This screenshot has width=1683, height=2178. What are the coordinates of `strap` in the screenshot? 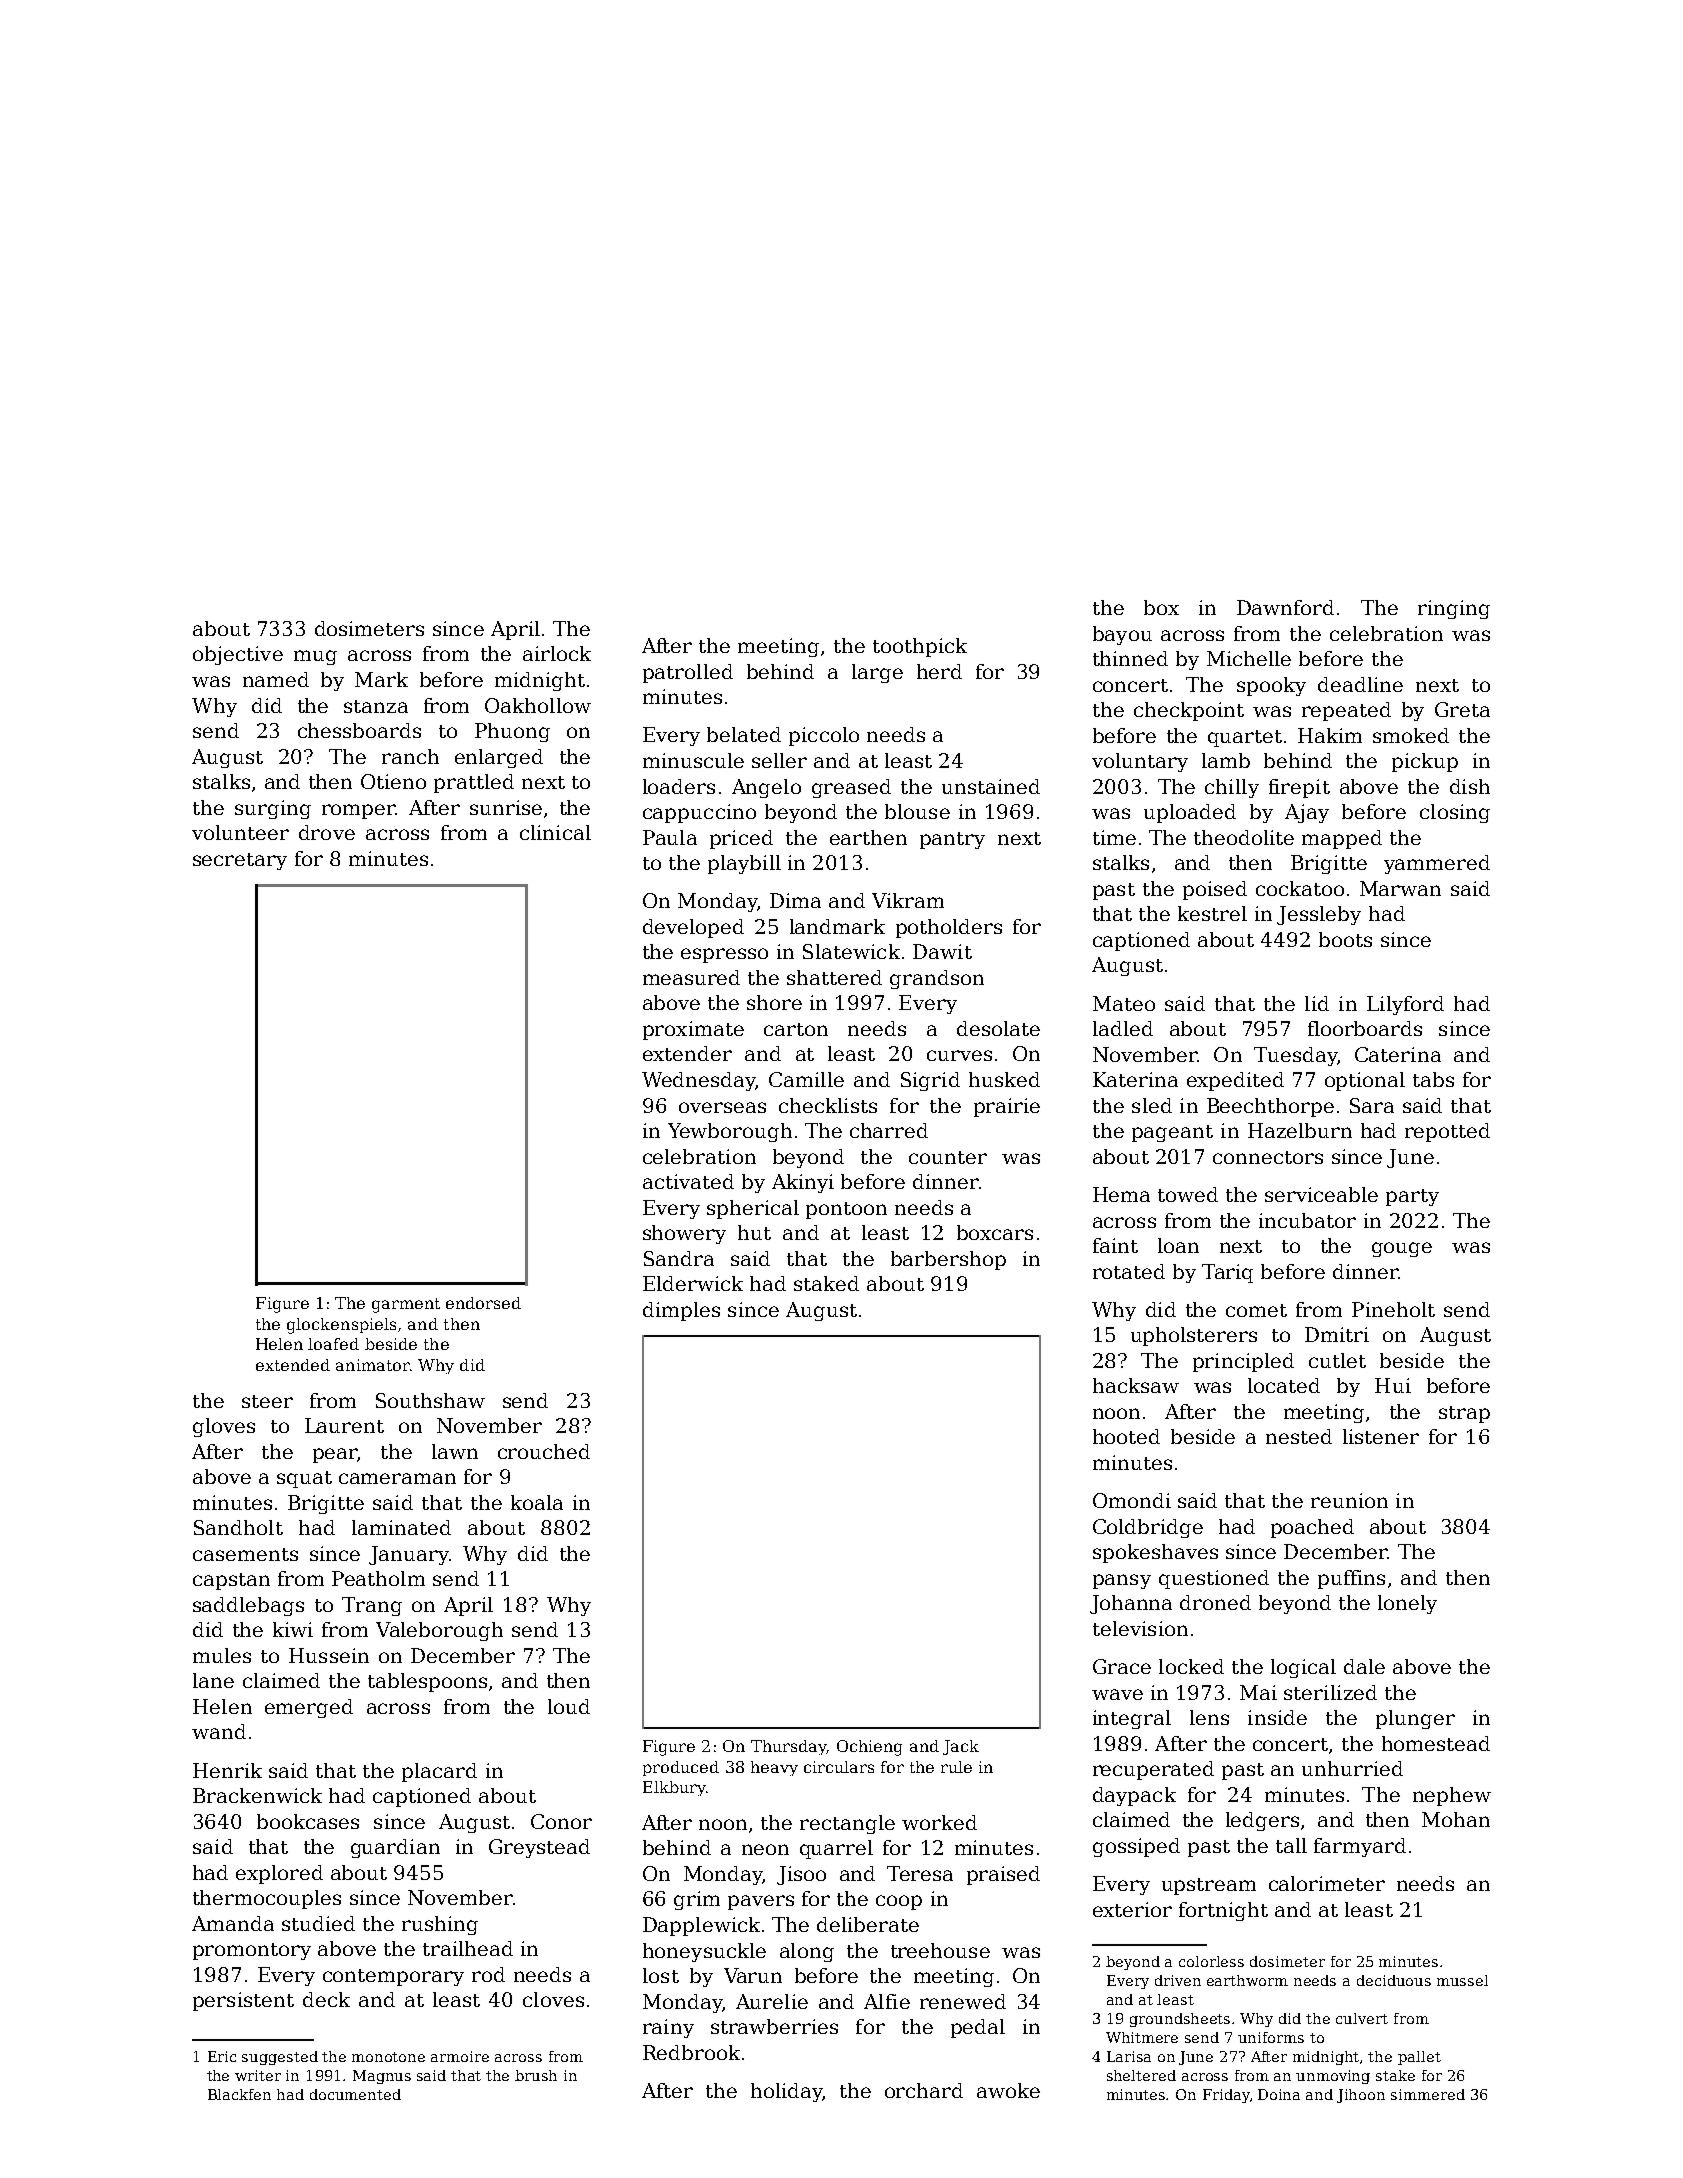 It's located at (1464, 1414).
